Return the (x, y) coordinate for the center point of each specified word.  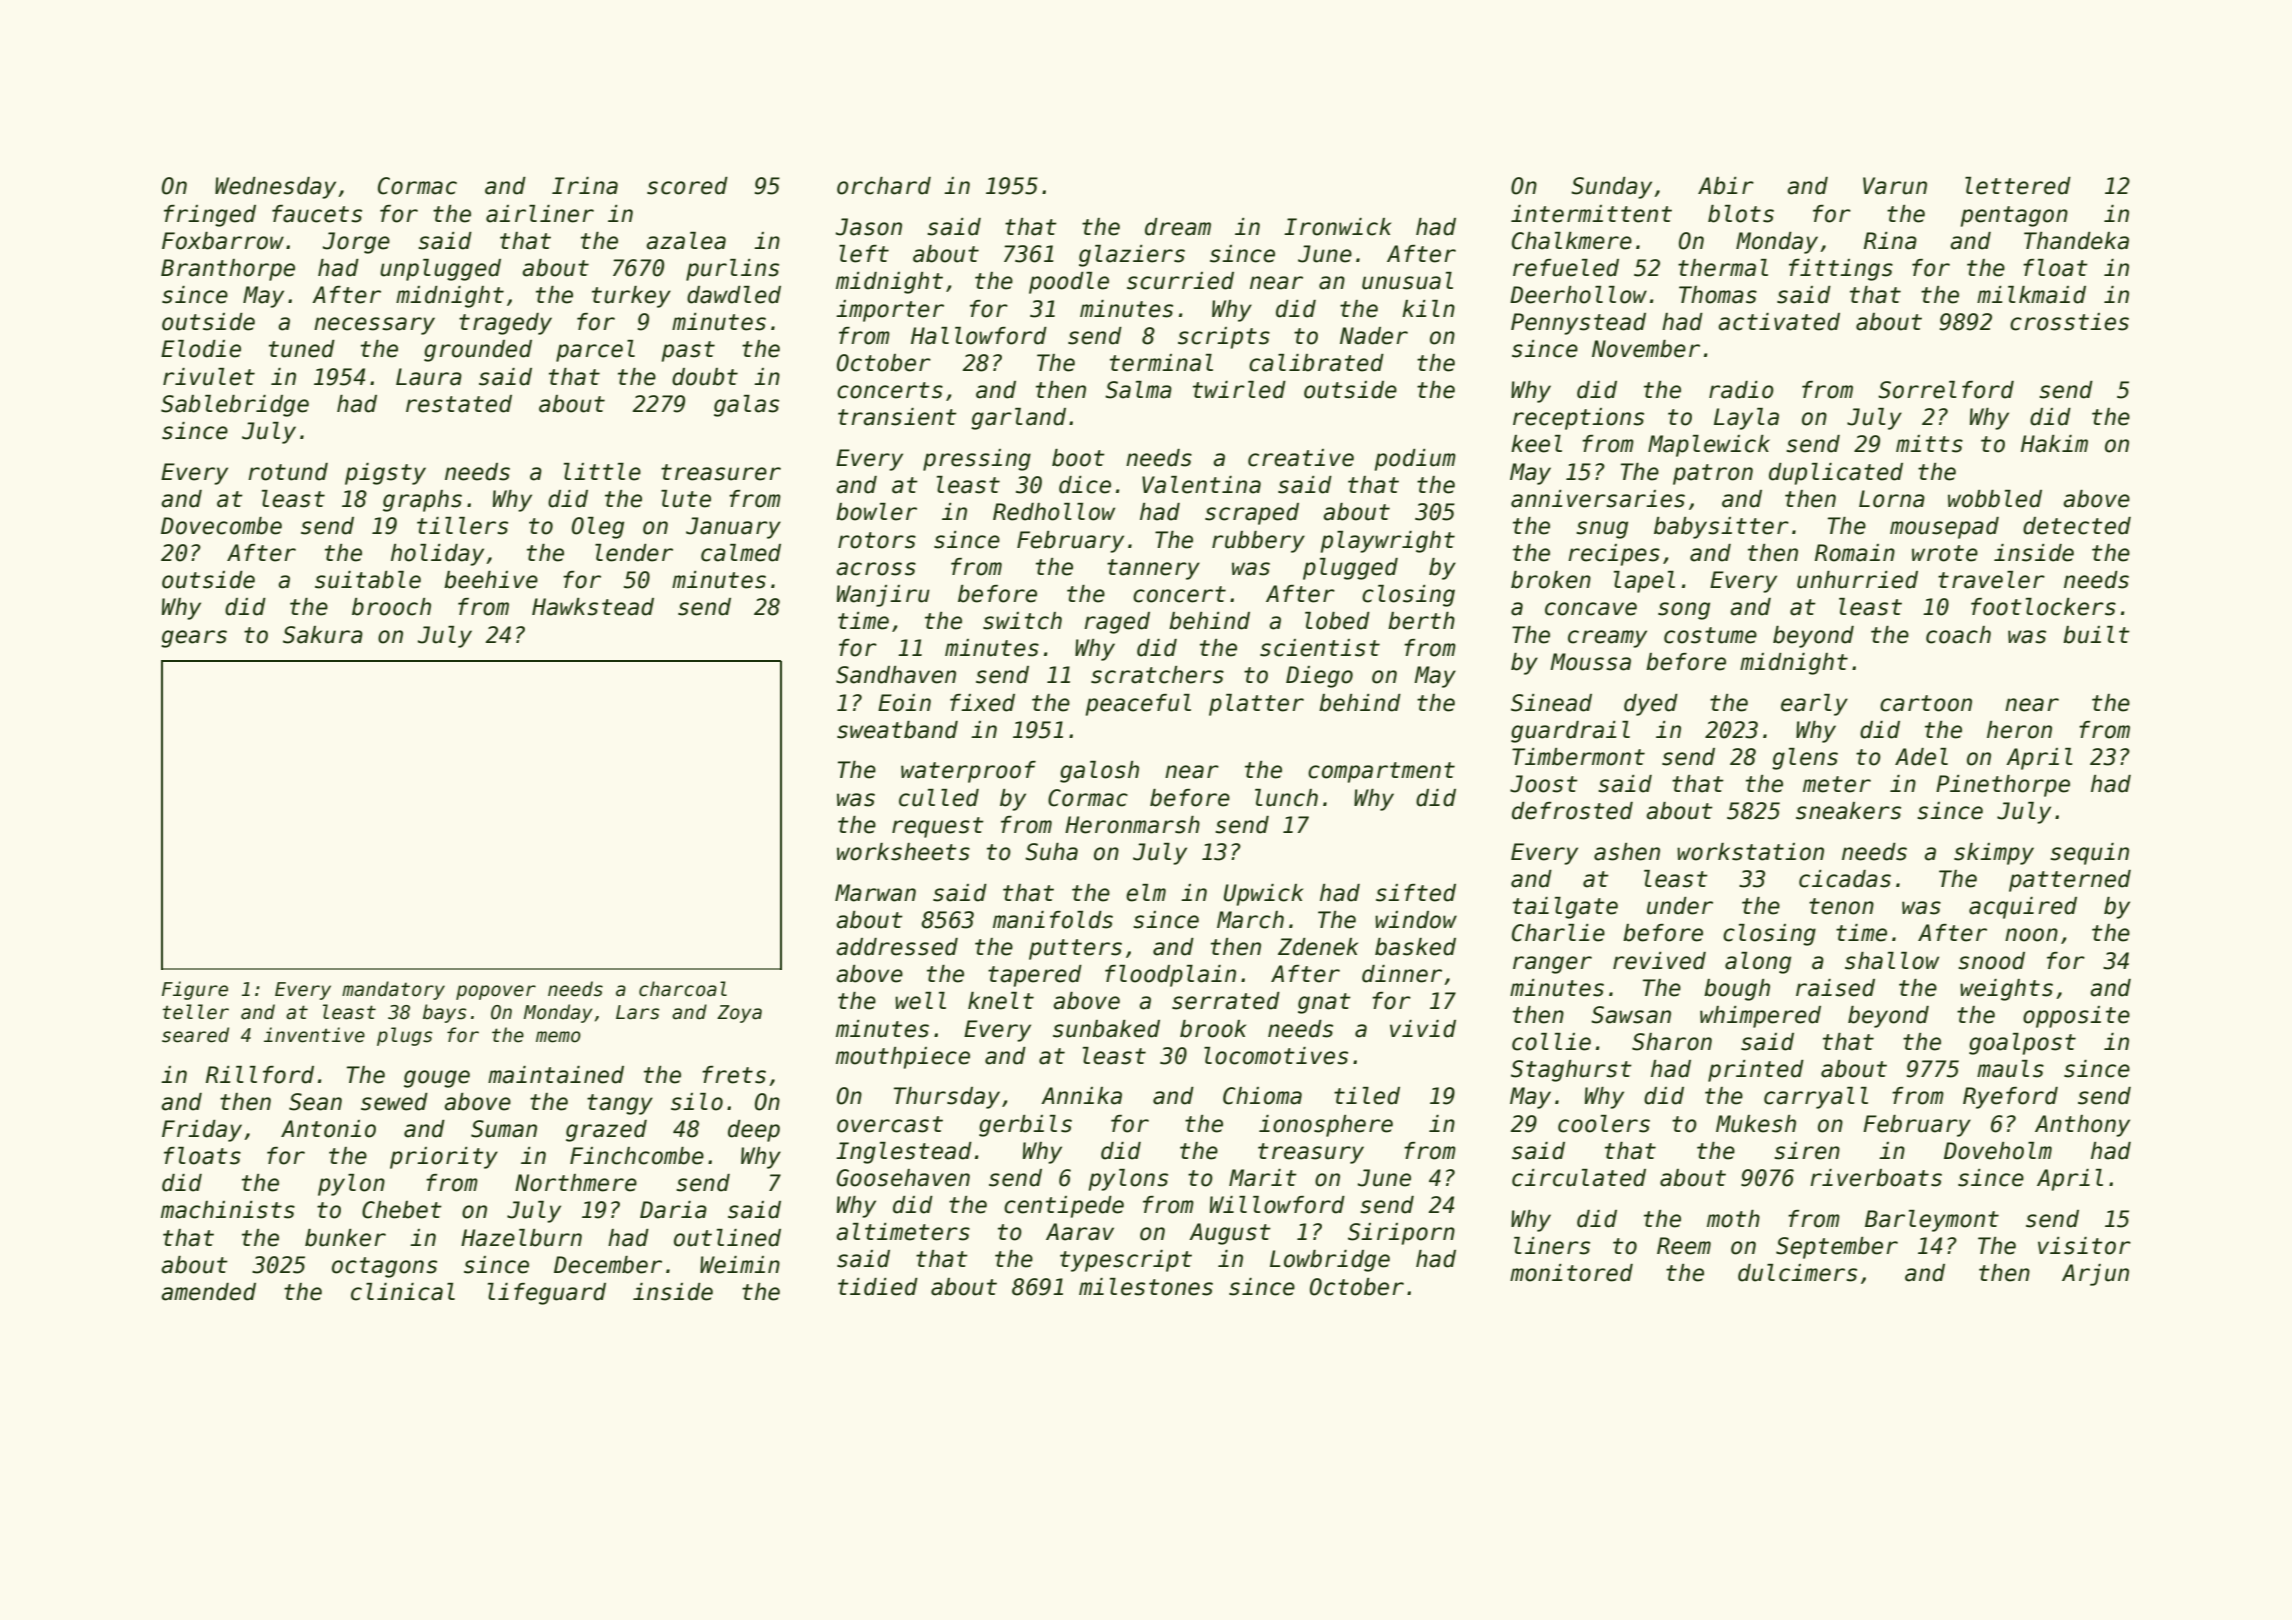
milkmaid (2031, 295)
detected (2077, 526)
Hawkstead (593, 607)
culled (939, 798)
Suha (1051, 852)
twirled (1239, 390)
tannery (1153, 569)
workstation (1750, 852)
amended (208, 1292)
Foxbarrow (223, 241)
